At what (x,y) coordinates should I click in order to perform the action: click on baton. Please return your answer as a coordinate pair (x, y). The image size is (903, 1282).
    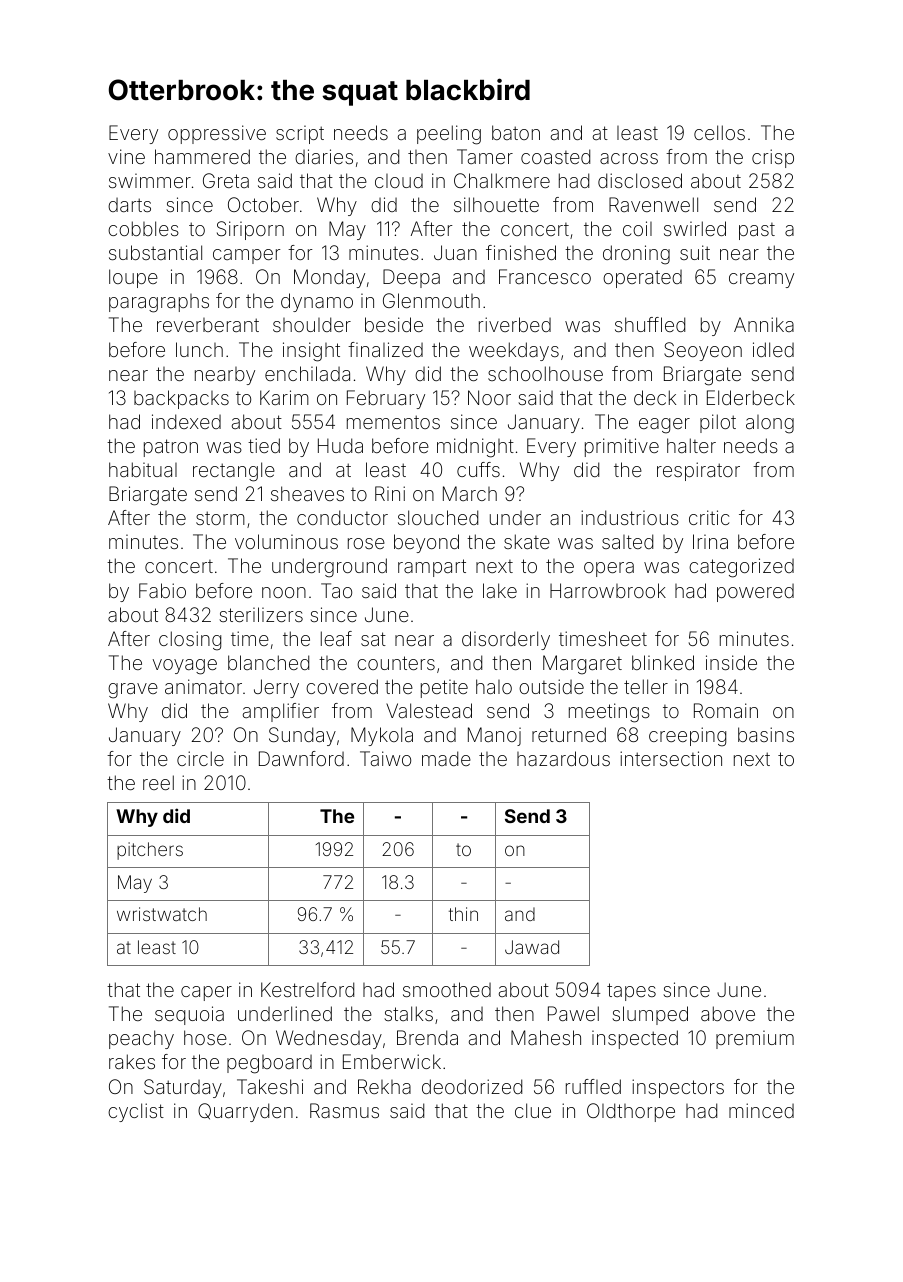
    Looking at the image, I should click on (516, 132).
